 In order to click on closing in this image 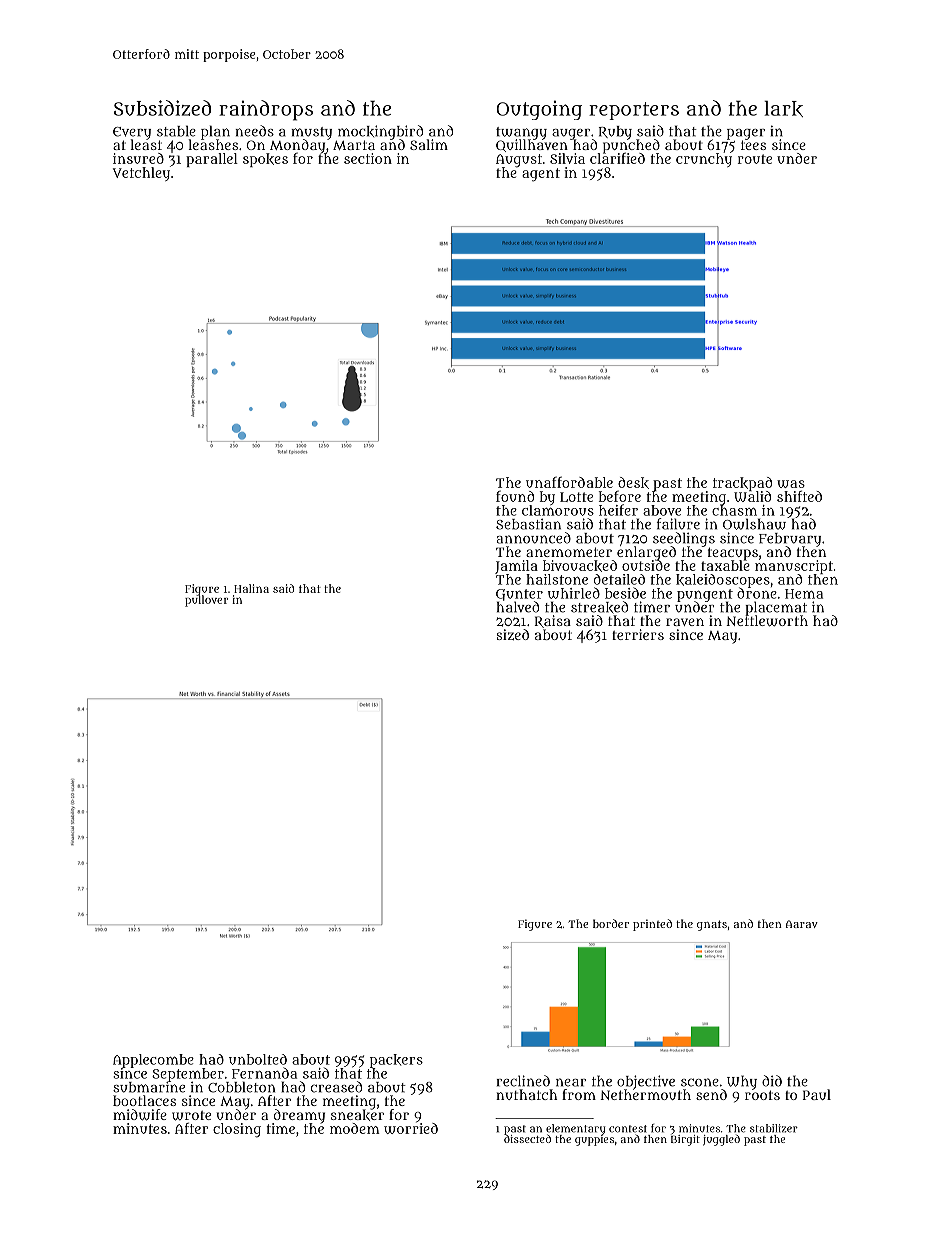, I will do `click(237, 1130)`.
